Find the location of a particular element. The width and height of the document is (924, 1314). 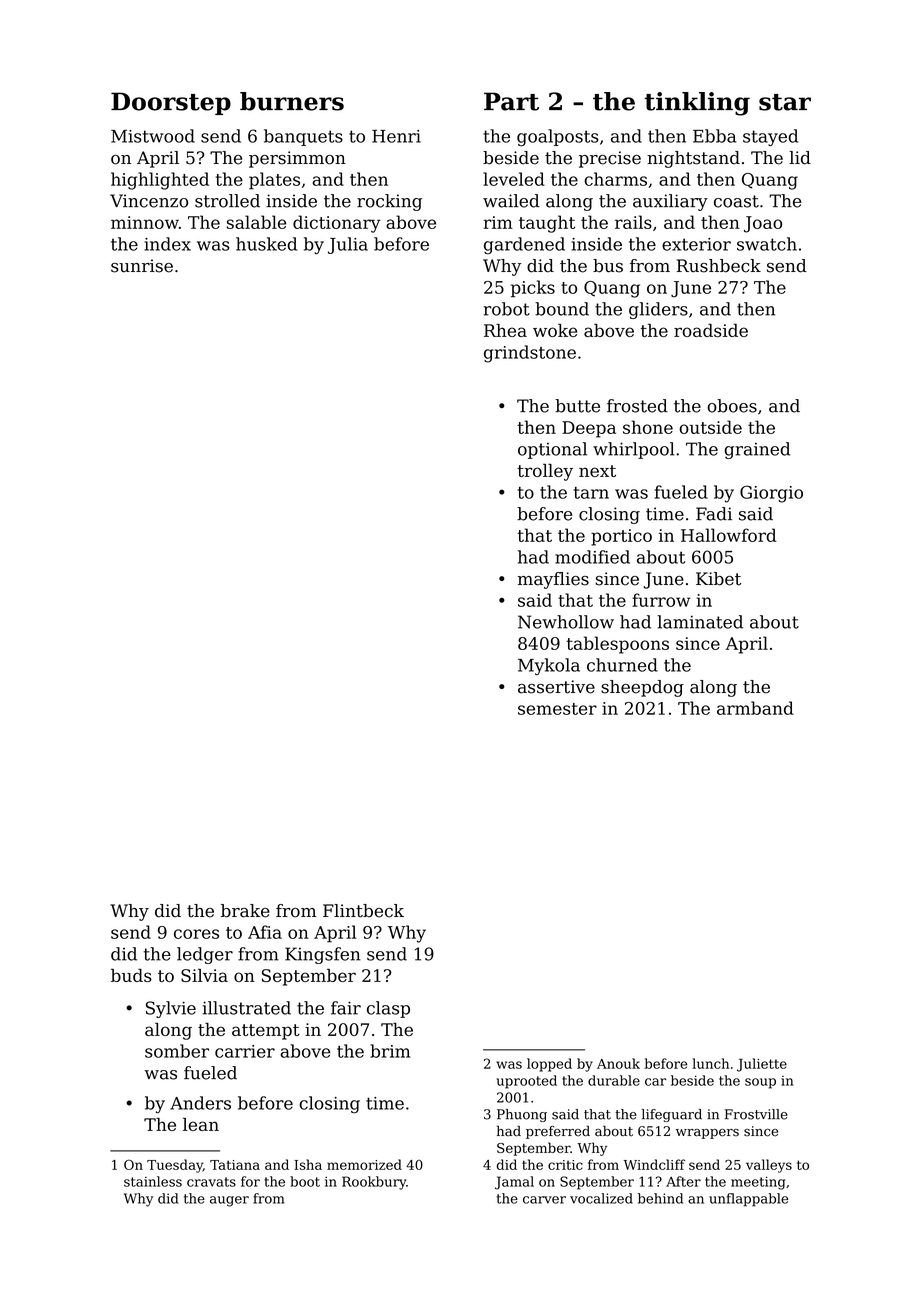

husked is located at coordinates (266, 244).
